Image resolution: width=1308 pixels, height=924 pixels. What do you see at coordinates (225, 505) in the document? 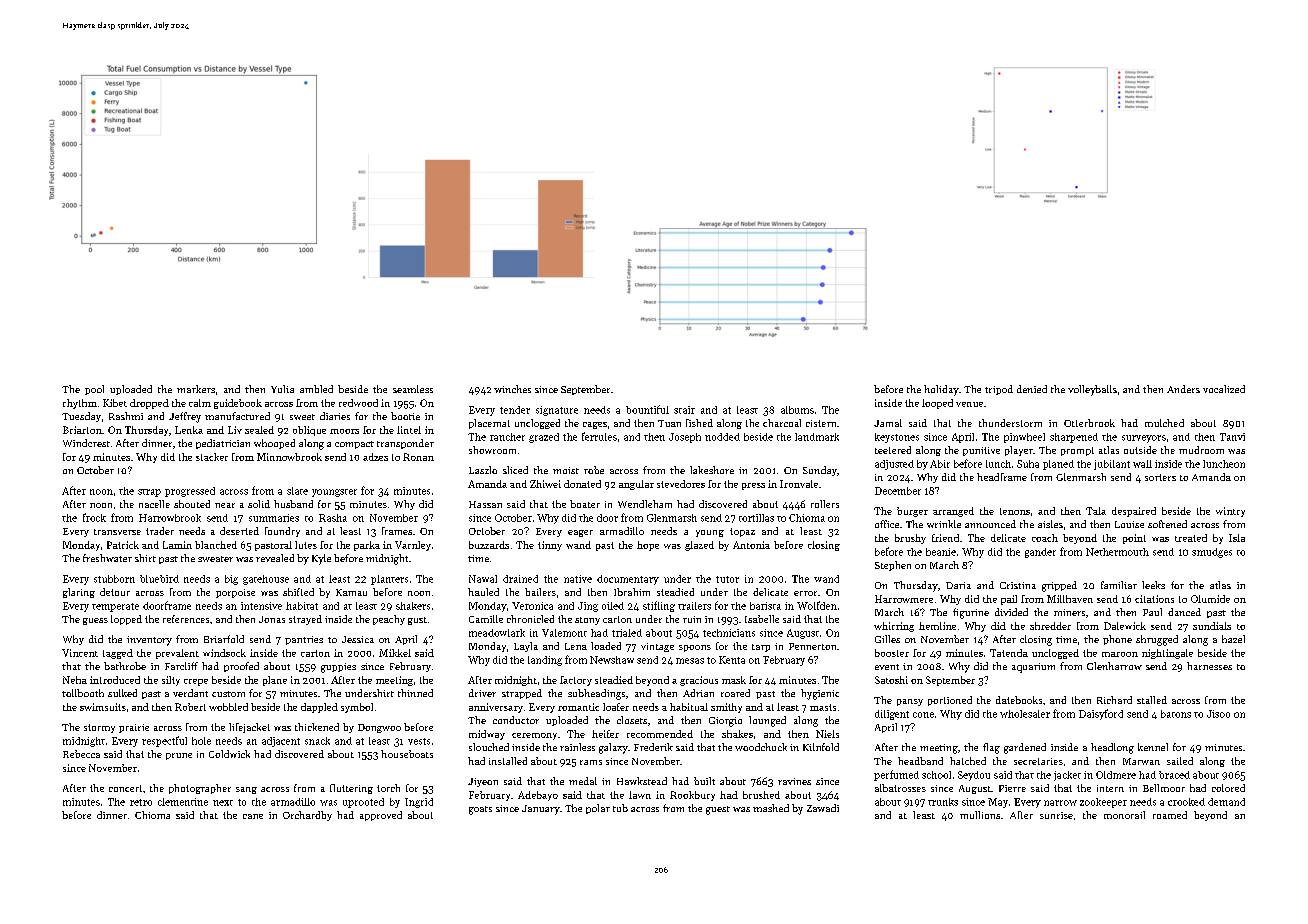
I see `near` at bounding box center [225, 505].
